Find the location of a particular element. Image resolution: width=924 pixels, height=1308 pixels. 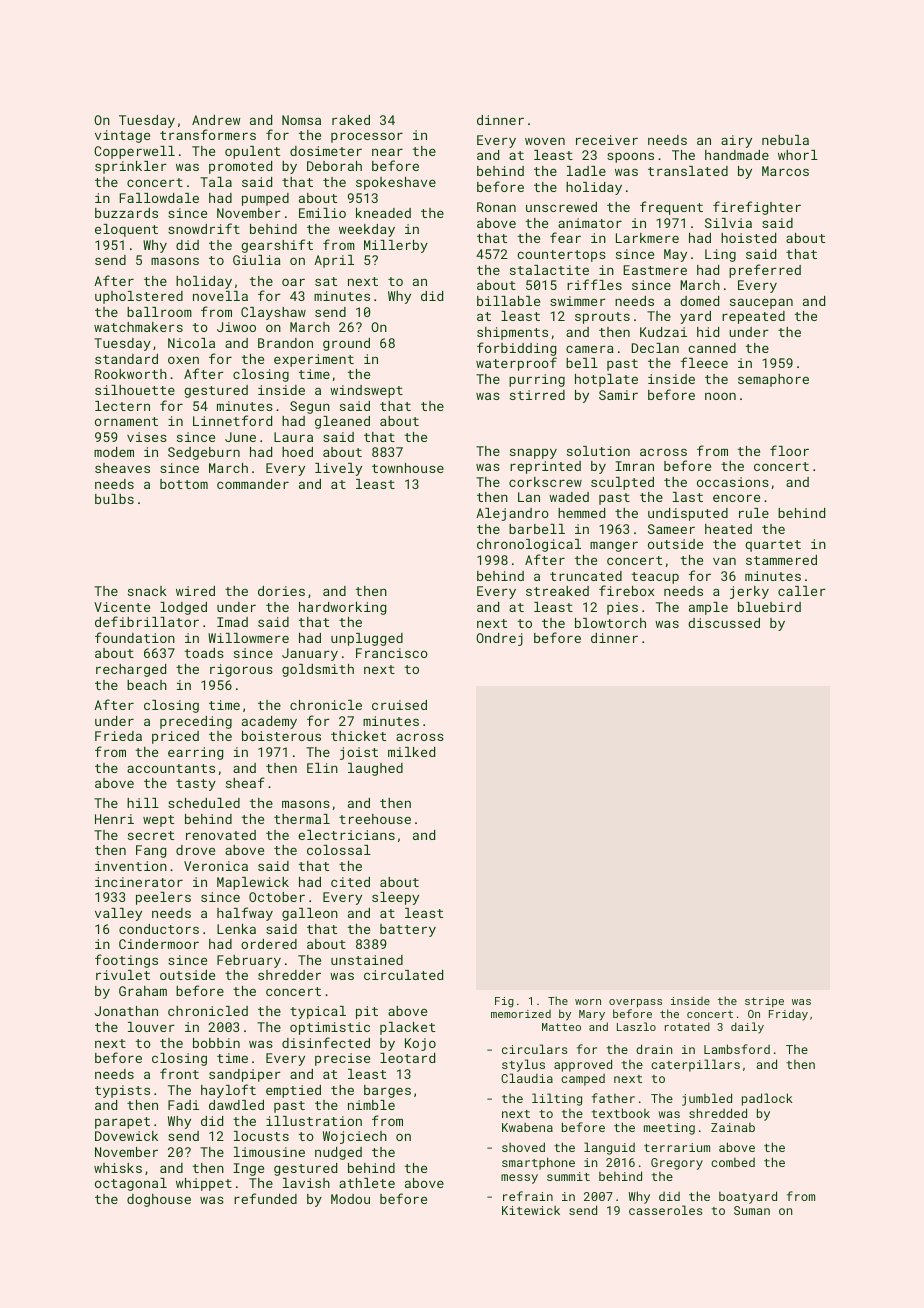

memorized is located at coordinates (521, 1013).
